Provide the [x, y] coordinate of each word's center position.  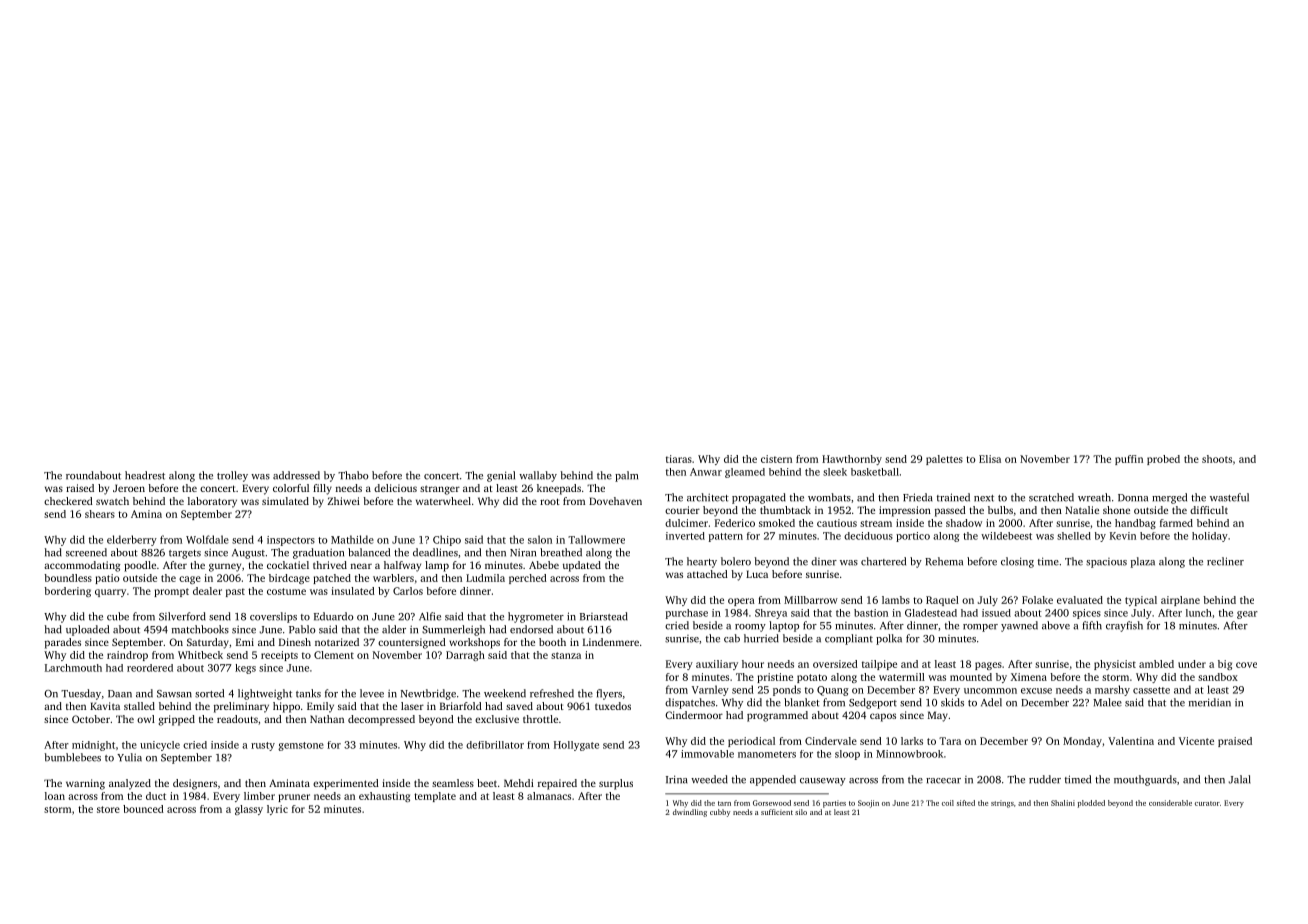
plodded [1091, 804]
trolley [232, 476]
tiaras [679, 459]
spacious [1106, 563]
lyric [277, 810]
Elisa [990, 459]
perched [528, 579]
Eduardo [334, 616]
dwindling [690, 813]
